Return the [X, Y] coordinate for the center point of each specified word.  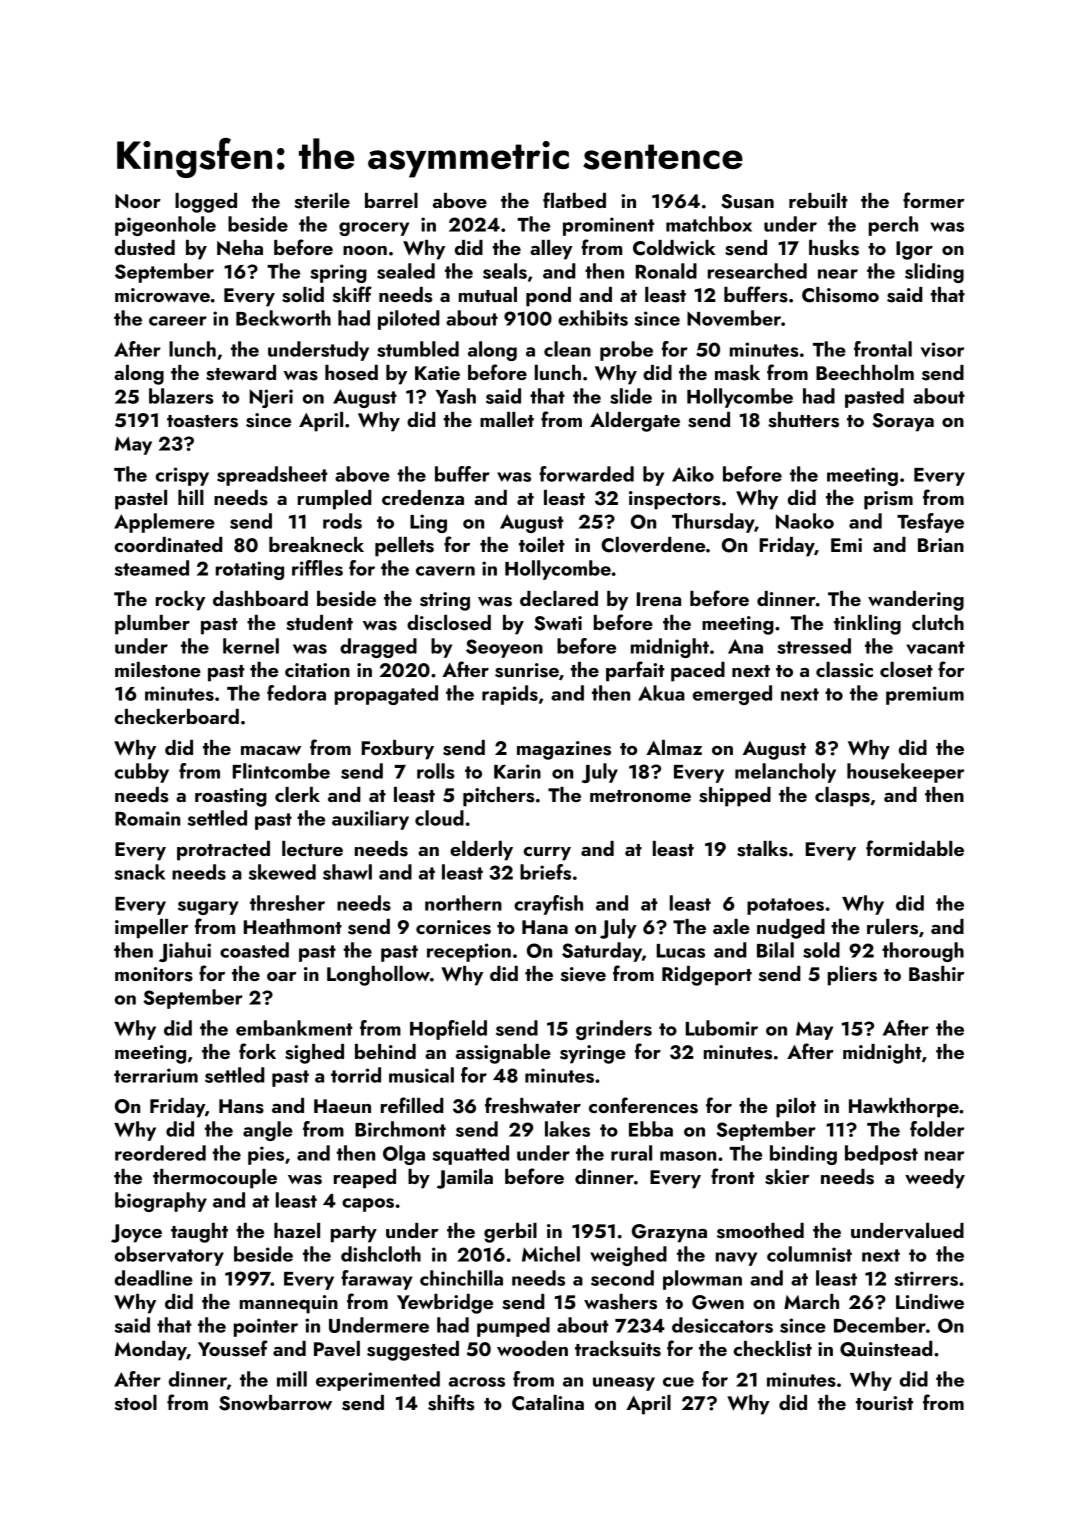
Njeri [271, 398]
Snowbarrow [275, 1403]
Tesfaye [930, 523]
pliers [852, 976]
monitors [154, 974]
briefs [545, 872]
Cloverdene [653, 545]
